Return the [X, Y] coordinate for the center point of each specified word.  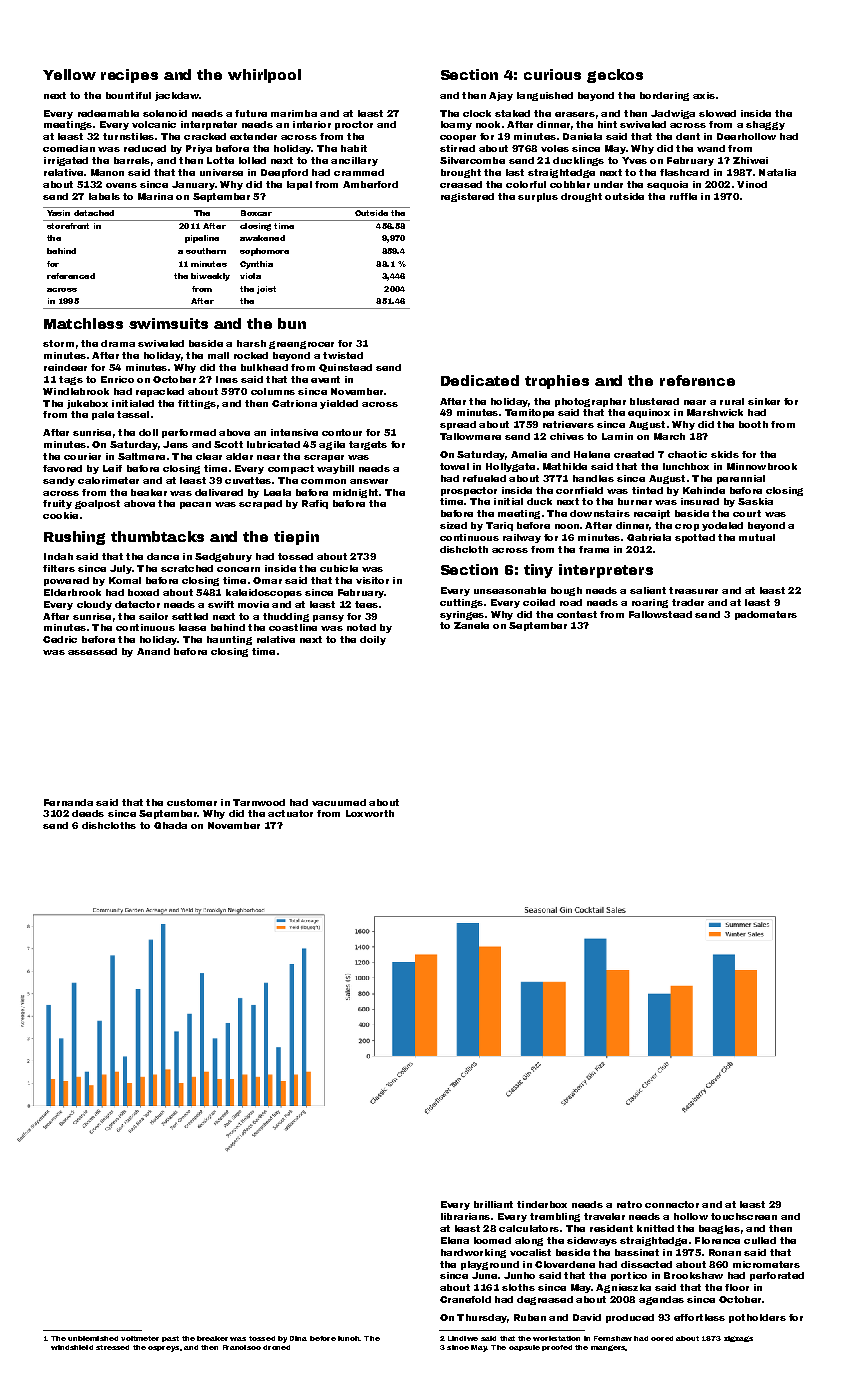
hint [607, 124]
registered [467, 197]
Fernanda [68, 802]
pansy [328, 618]
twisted [343, 355]
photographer [590, 402]
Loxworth [370, 813]
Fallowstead [660, 614]
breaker [212, 1338]
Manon [107, 172]
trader [688, 602]
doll [148, 432]
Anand [153, 651]
